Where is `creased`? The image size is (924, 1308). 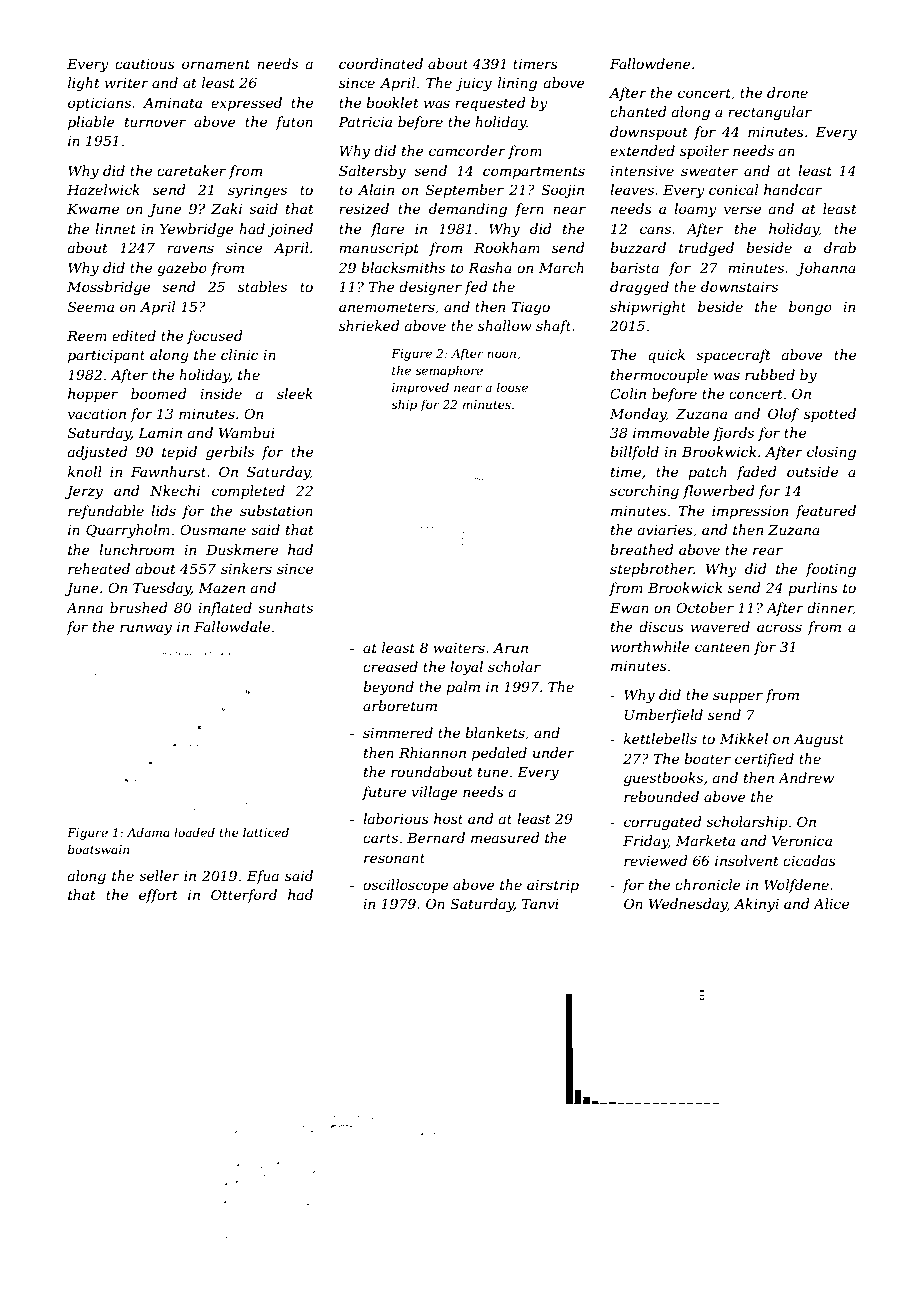 creased is located at coordinates (390, 666).
